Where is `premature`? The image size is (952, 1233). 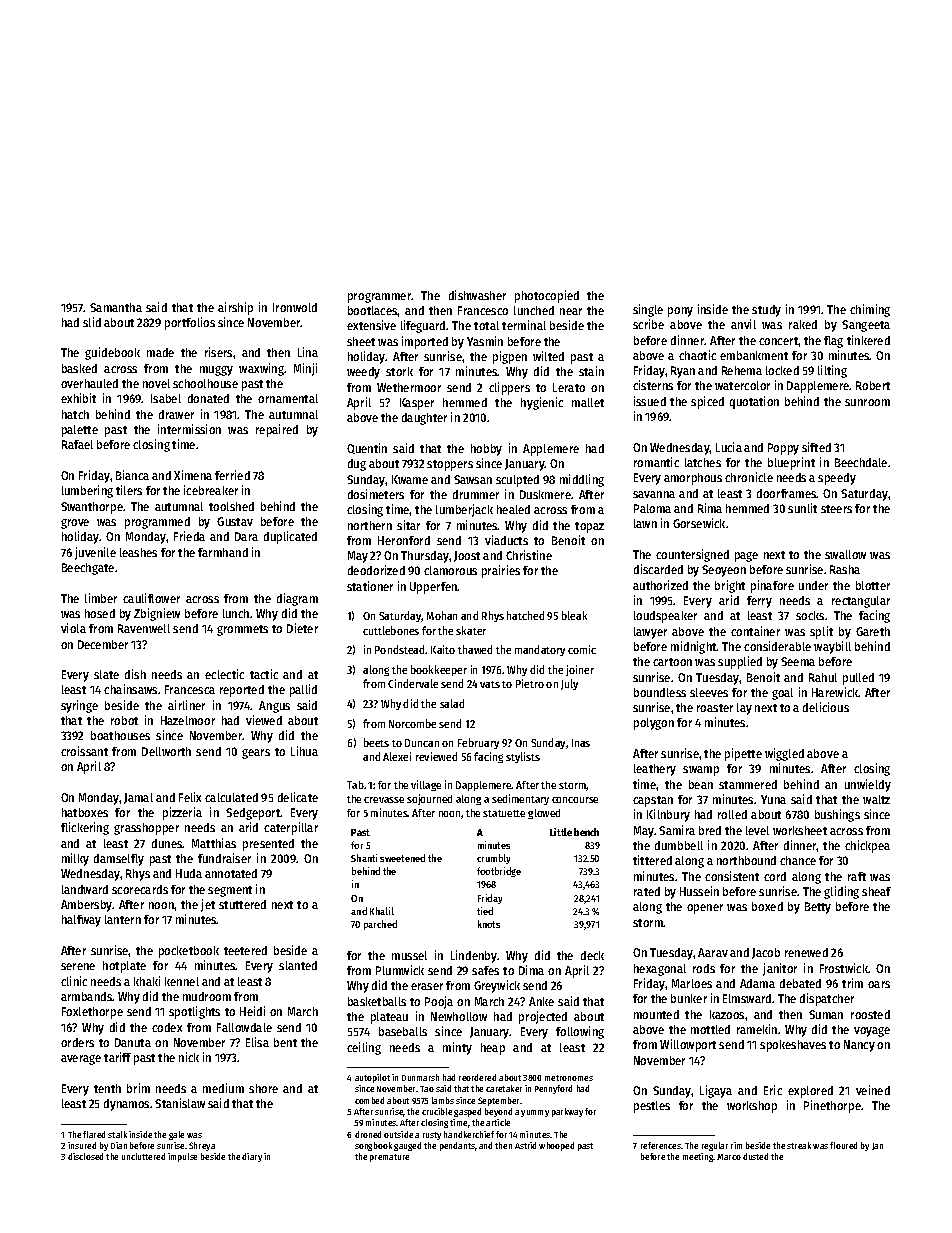
premature is located at coordinates (389, 1158).
